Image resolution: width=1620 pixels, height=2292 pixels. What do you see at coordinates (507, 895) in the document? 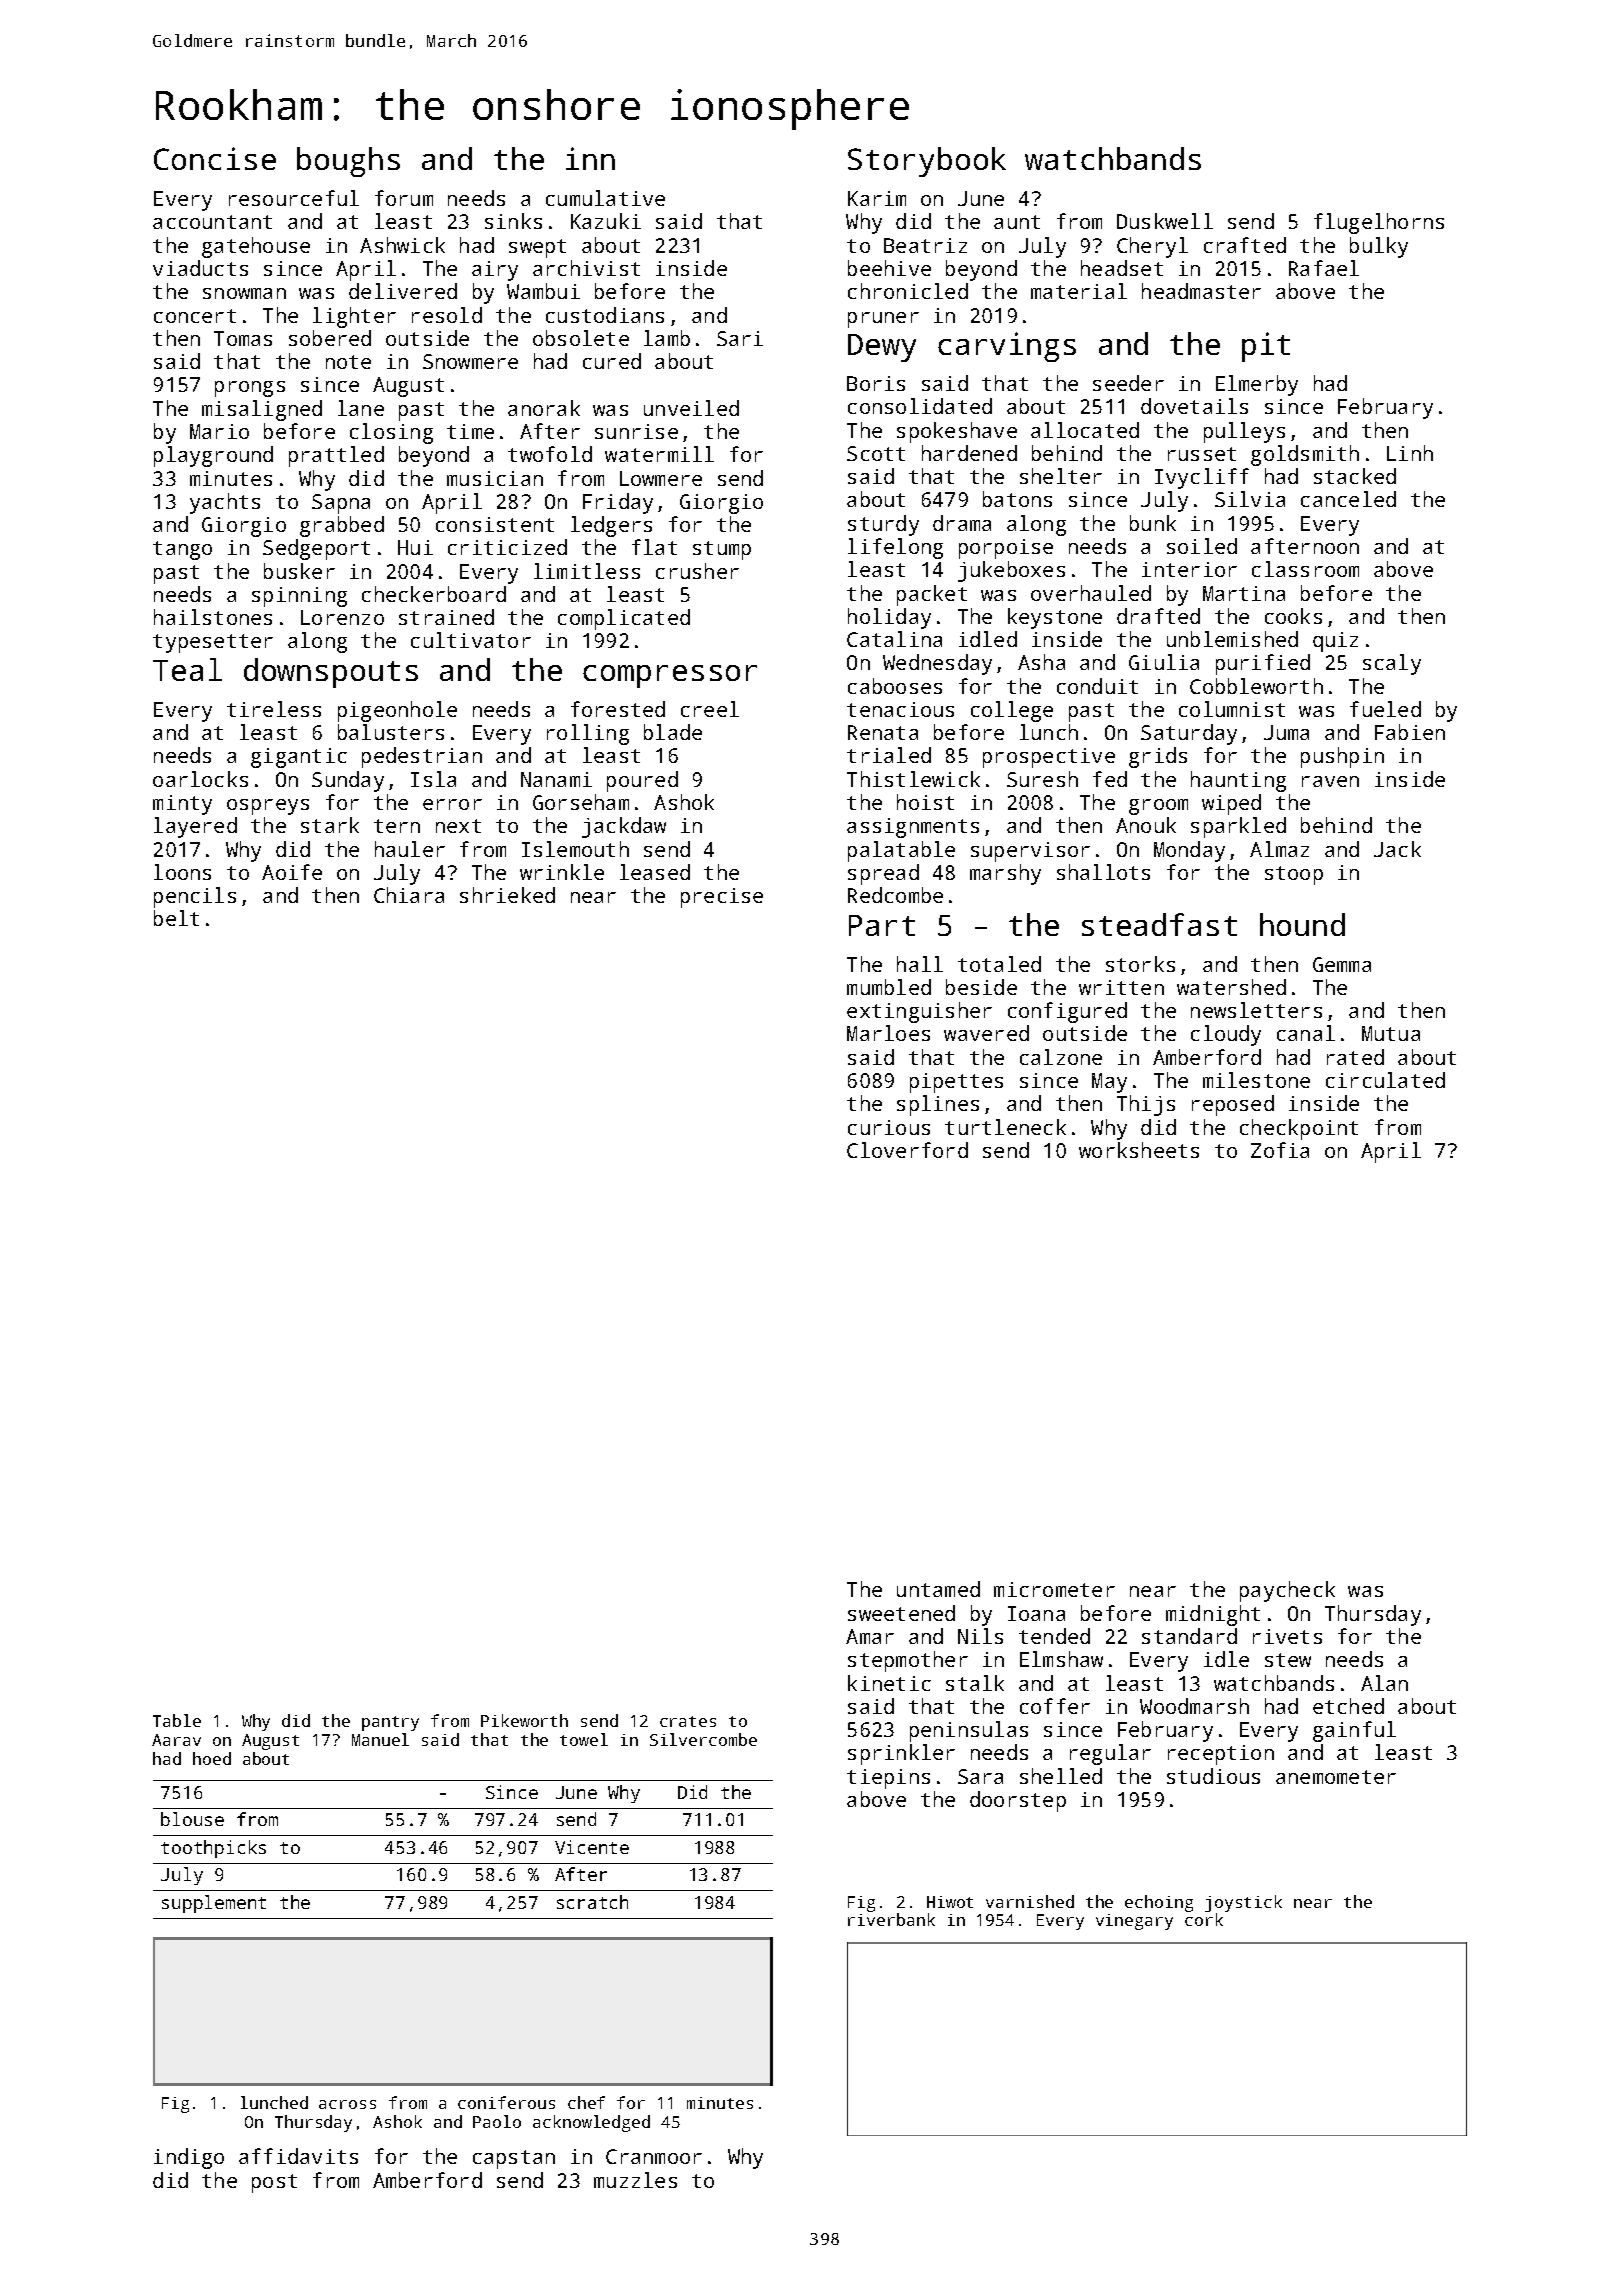
I see `shrieked` at bounding box center [507, 895].
